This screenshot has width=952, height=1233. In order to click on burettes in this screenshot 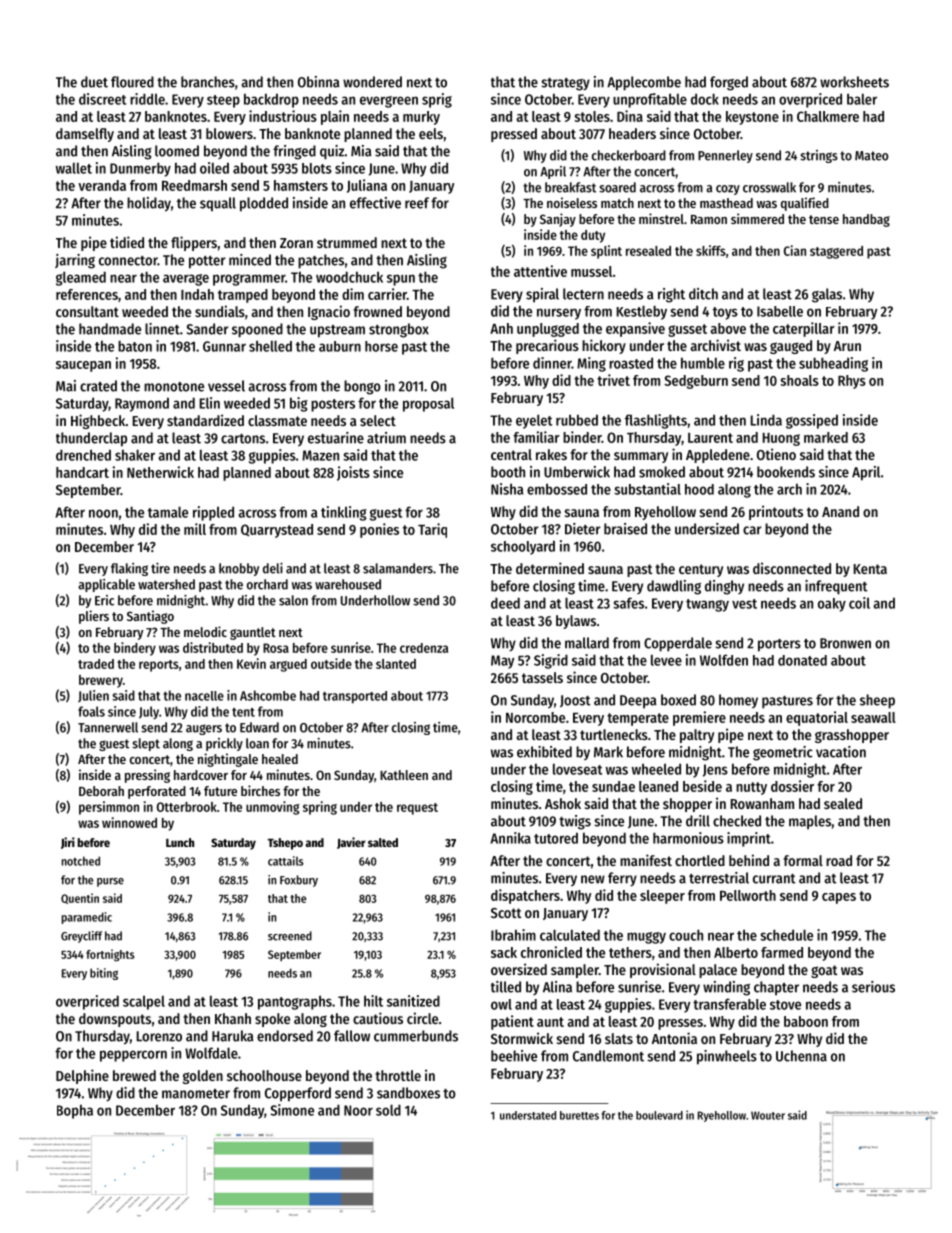, I will do `click(579, 1115)`.
